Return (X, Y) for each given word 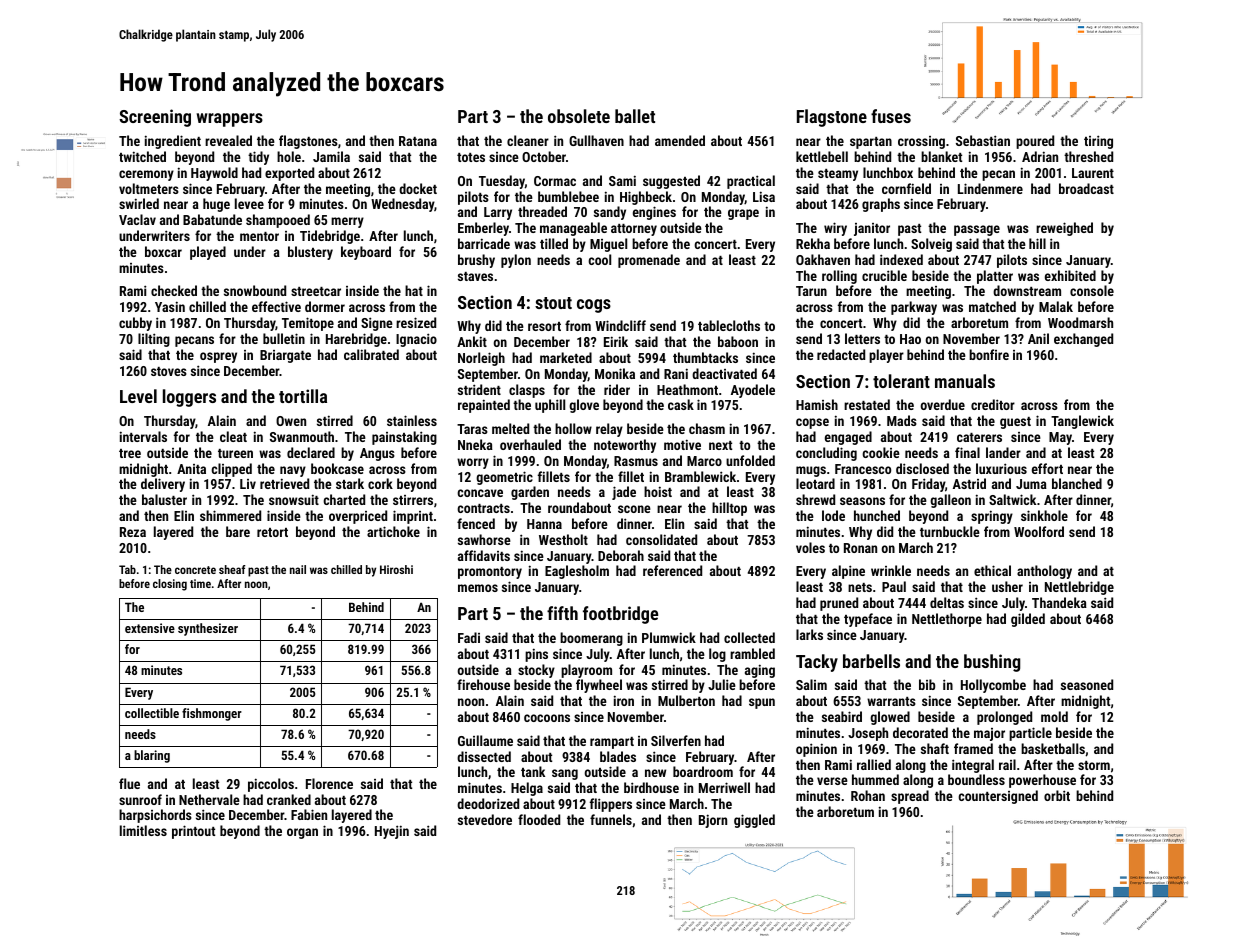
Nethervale (209, 799)
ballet (635, 116)
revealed (228, 140)
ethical (992, 570)
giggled (754, 821)
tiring (1098, 142)
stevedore (485, 819)
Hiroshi (396, 569)
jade (624, 493)
